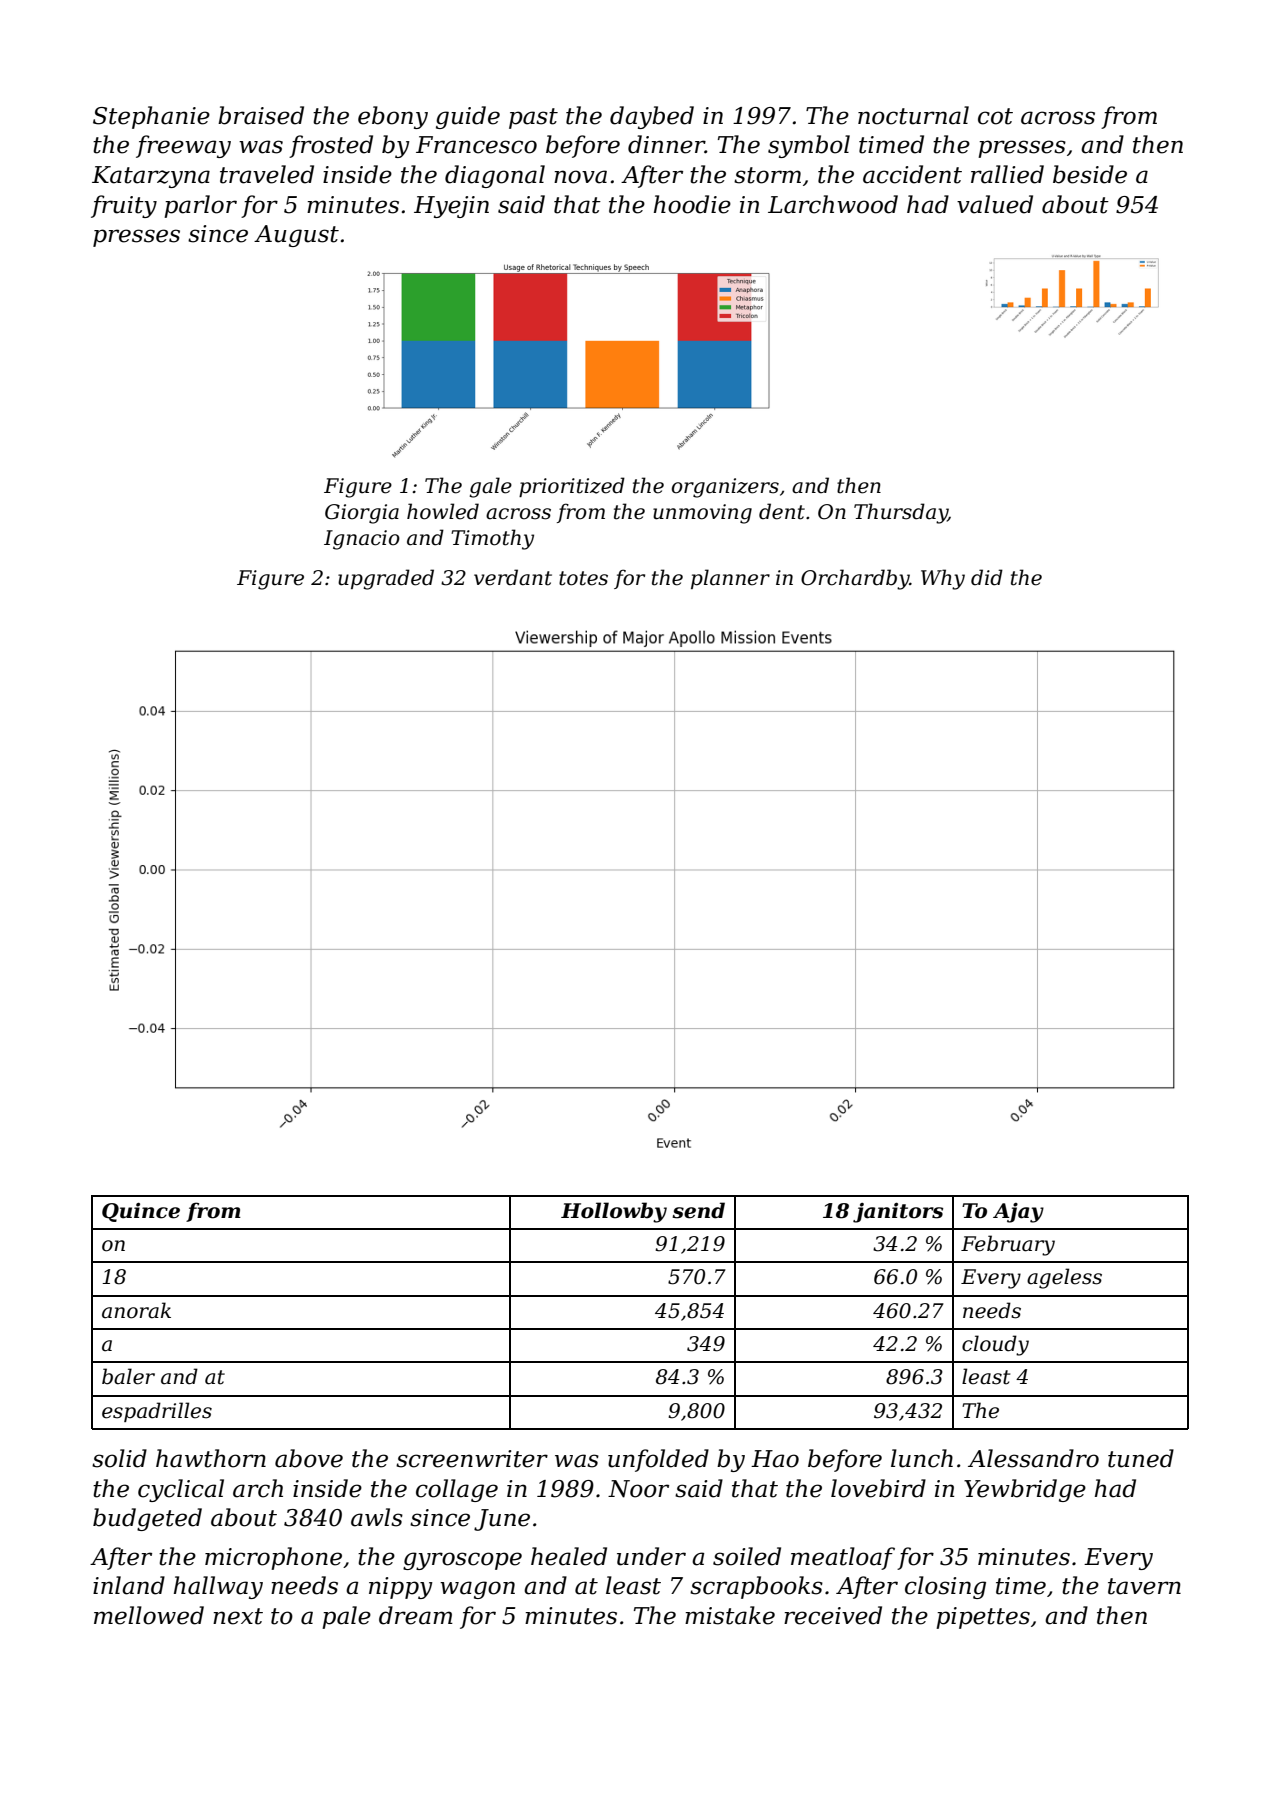 The height and width of the screenshot is (1811, 1280). Describe the element at coordinates (141, 1212) in the screenshot. I see `Quince` at that location.
